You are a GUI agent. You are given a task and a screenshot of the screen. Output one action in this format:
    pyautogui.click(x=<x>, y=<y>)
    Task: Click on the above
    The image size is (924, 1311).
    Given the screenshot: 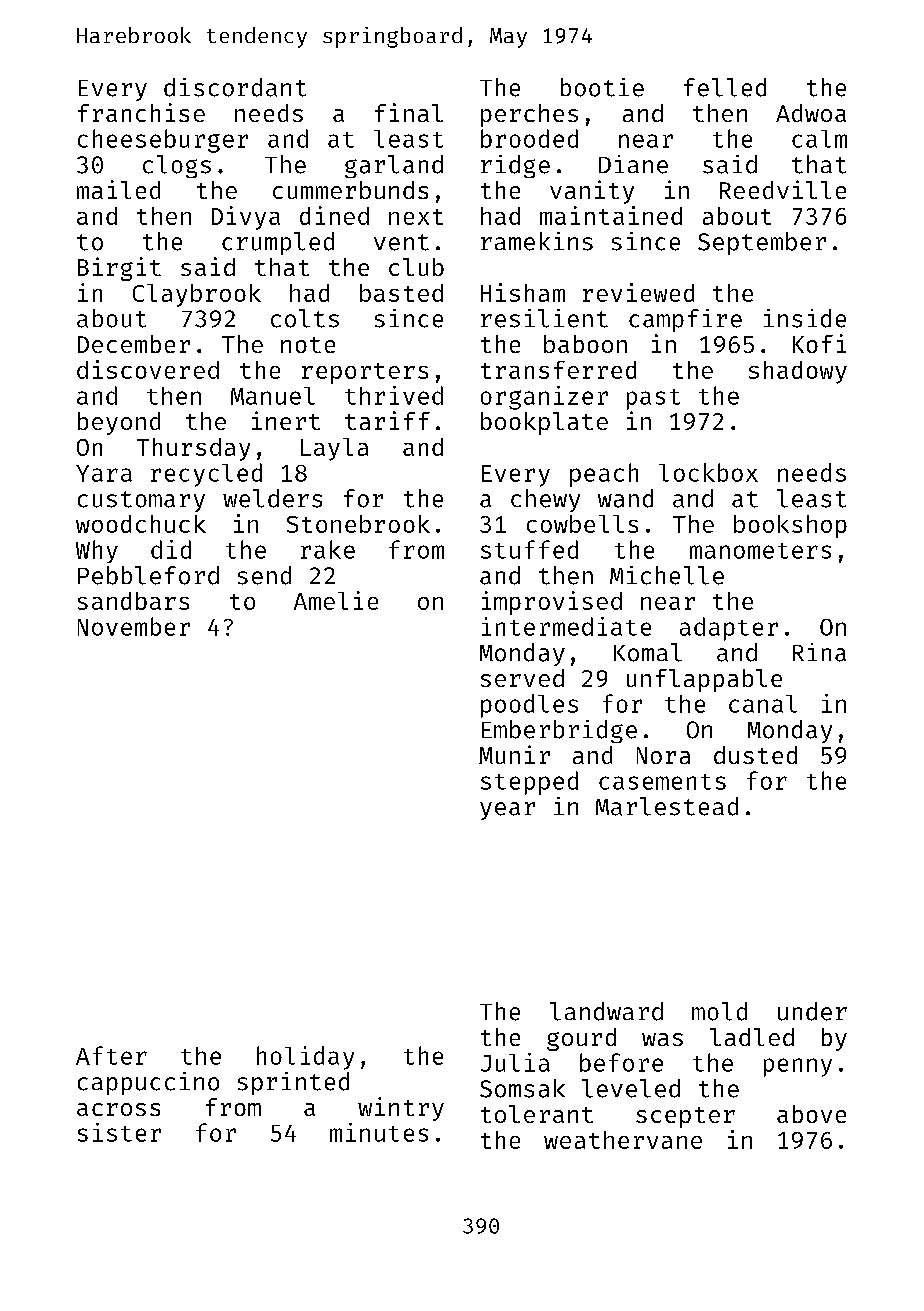 What is the action you would take?
    pyautogui.click(x=811, y=1114)
